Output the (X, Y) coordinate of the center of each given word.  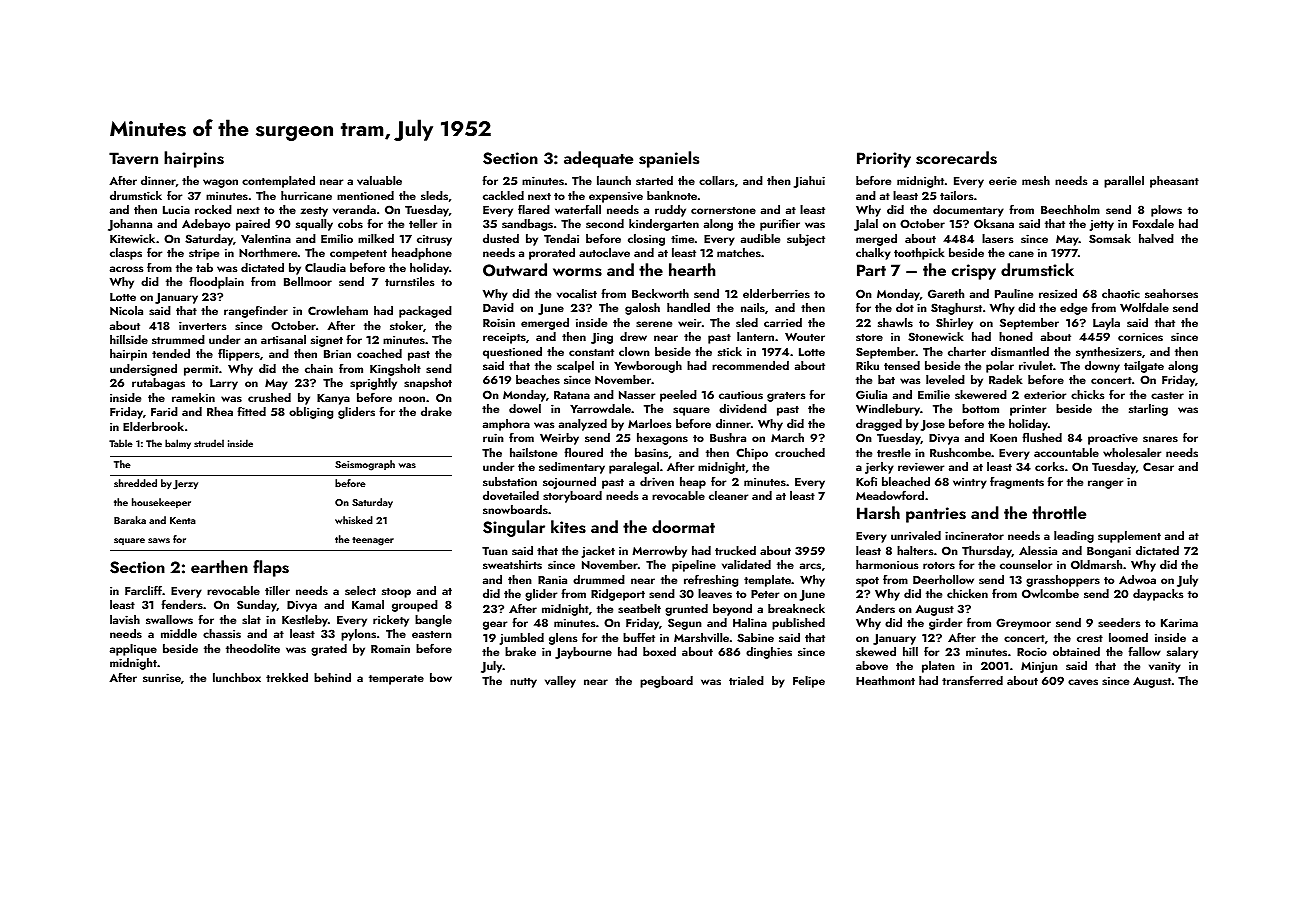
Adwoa (1137, 579)
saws (159, 540)
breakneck (796, 608)
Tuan (495, 551)
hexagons (662, 439)
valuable (379, 180)
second (605, 223)
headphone (422, 254)
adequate (598, 159)
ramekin (193, 397)
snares (1160, 439)
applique (133, 650)
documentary (968, 211)
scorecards (956, 158)
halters (915, 550)
